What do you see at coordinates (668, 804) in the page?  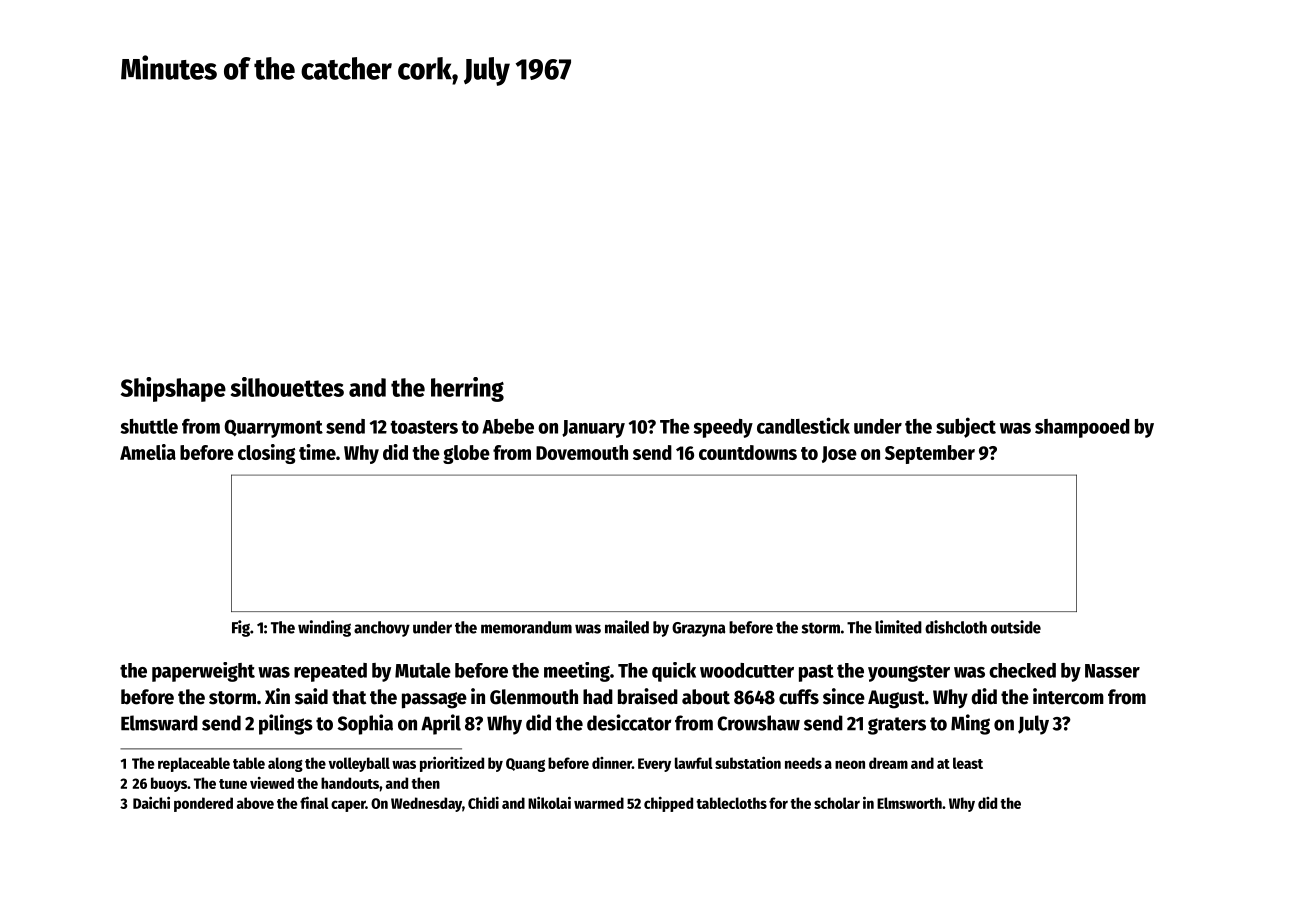 I see `chipped` at bounding box center [668, 804].
